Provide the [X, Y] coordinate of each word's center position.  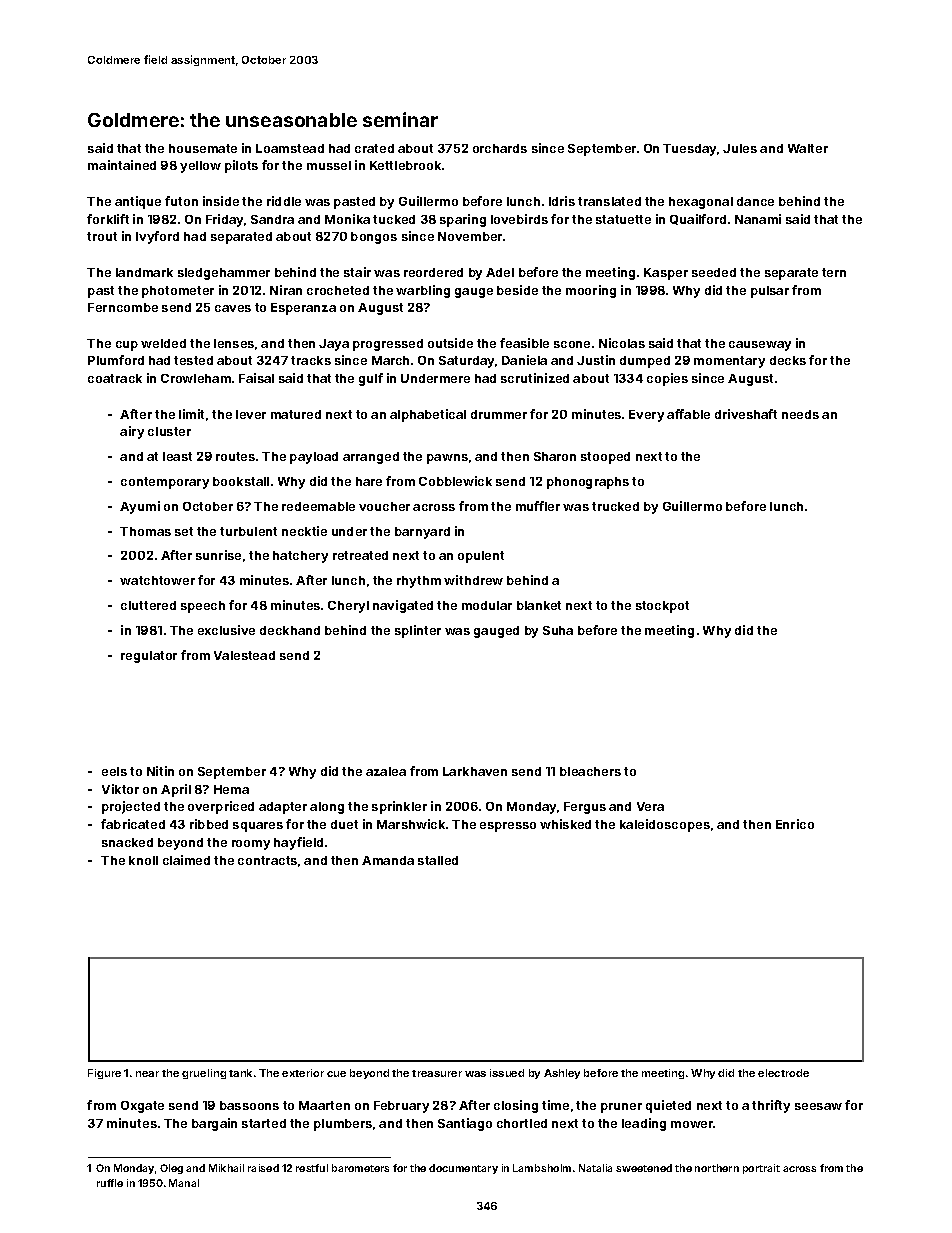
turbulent [248, 531]
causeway [760, 346]
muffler [538, 506]
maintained [122, 165]
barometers [360, 1168]
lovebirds [519, 219]
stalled [438, 860]
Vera [650, 806]
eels [114, 771]
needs [800, 414]
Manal [184, 1183]
